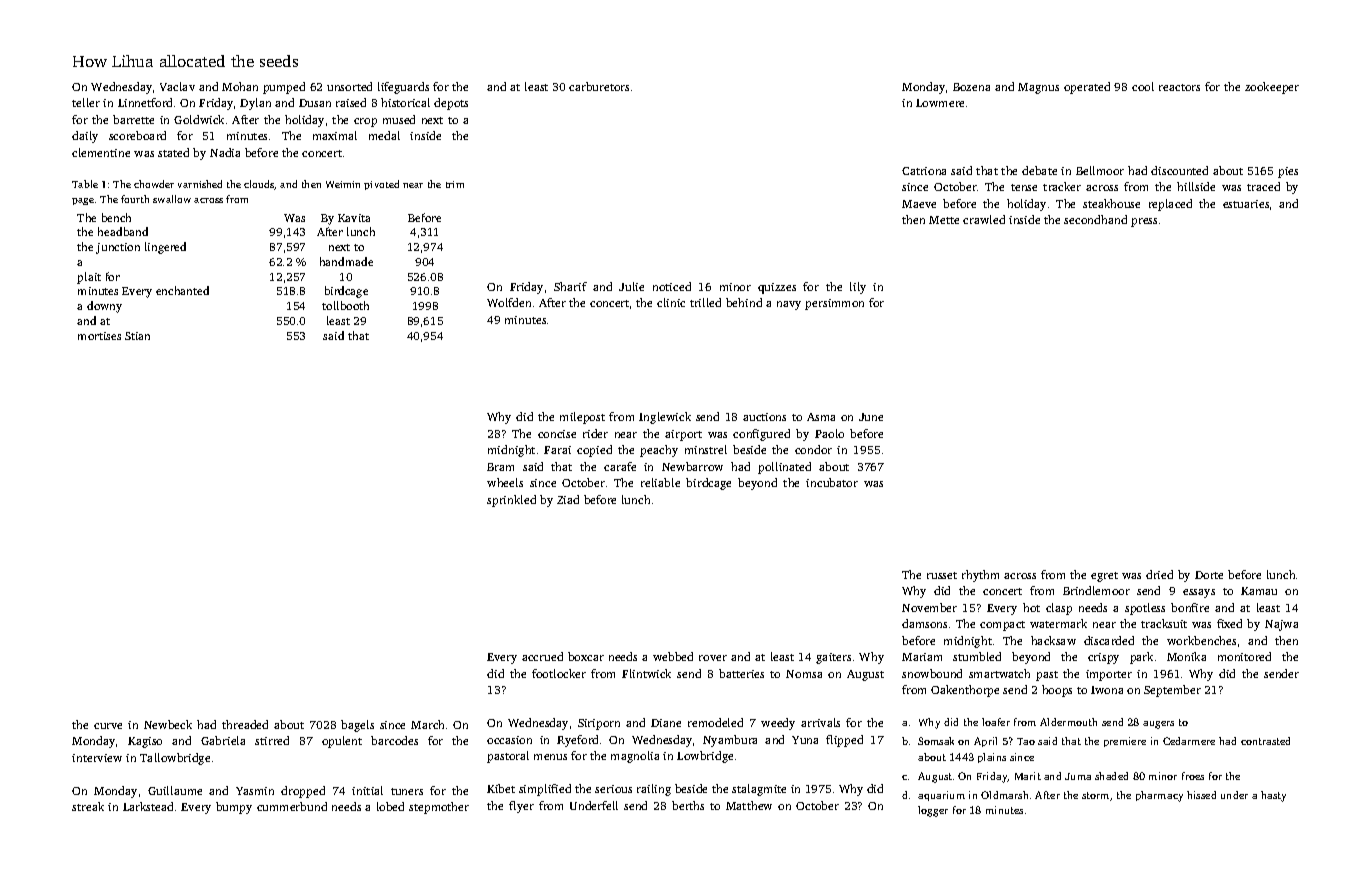 This page has width=1372, height=887. What do you see at coordinates (542, 656) in the page?
I see `accrued` at bounding box center [542, 656].
